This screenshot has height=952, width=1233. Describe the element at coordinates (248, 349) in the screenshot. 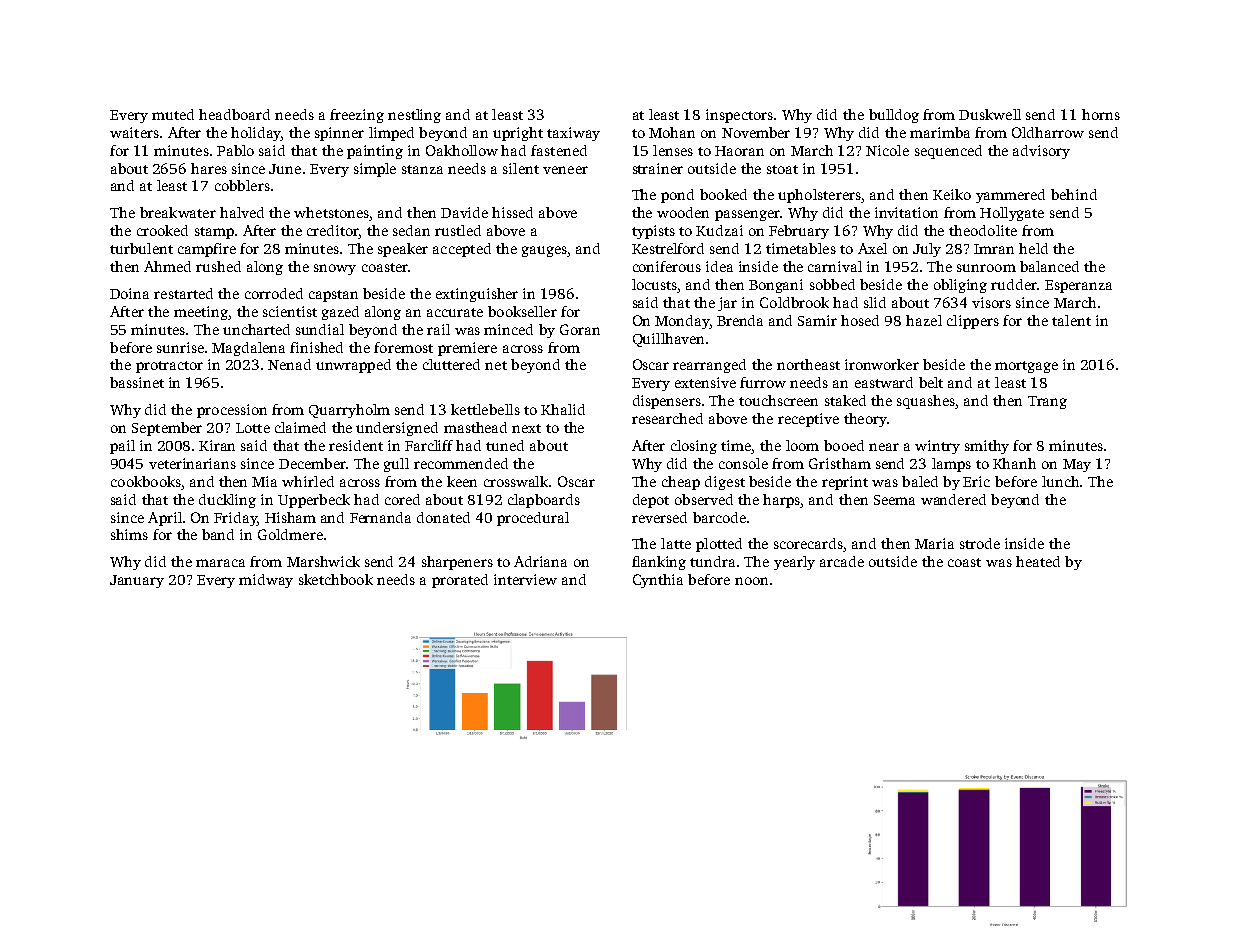

I see `Magdalena` at that location.
